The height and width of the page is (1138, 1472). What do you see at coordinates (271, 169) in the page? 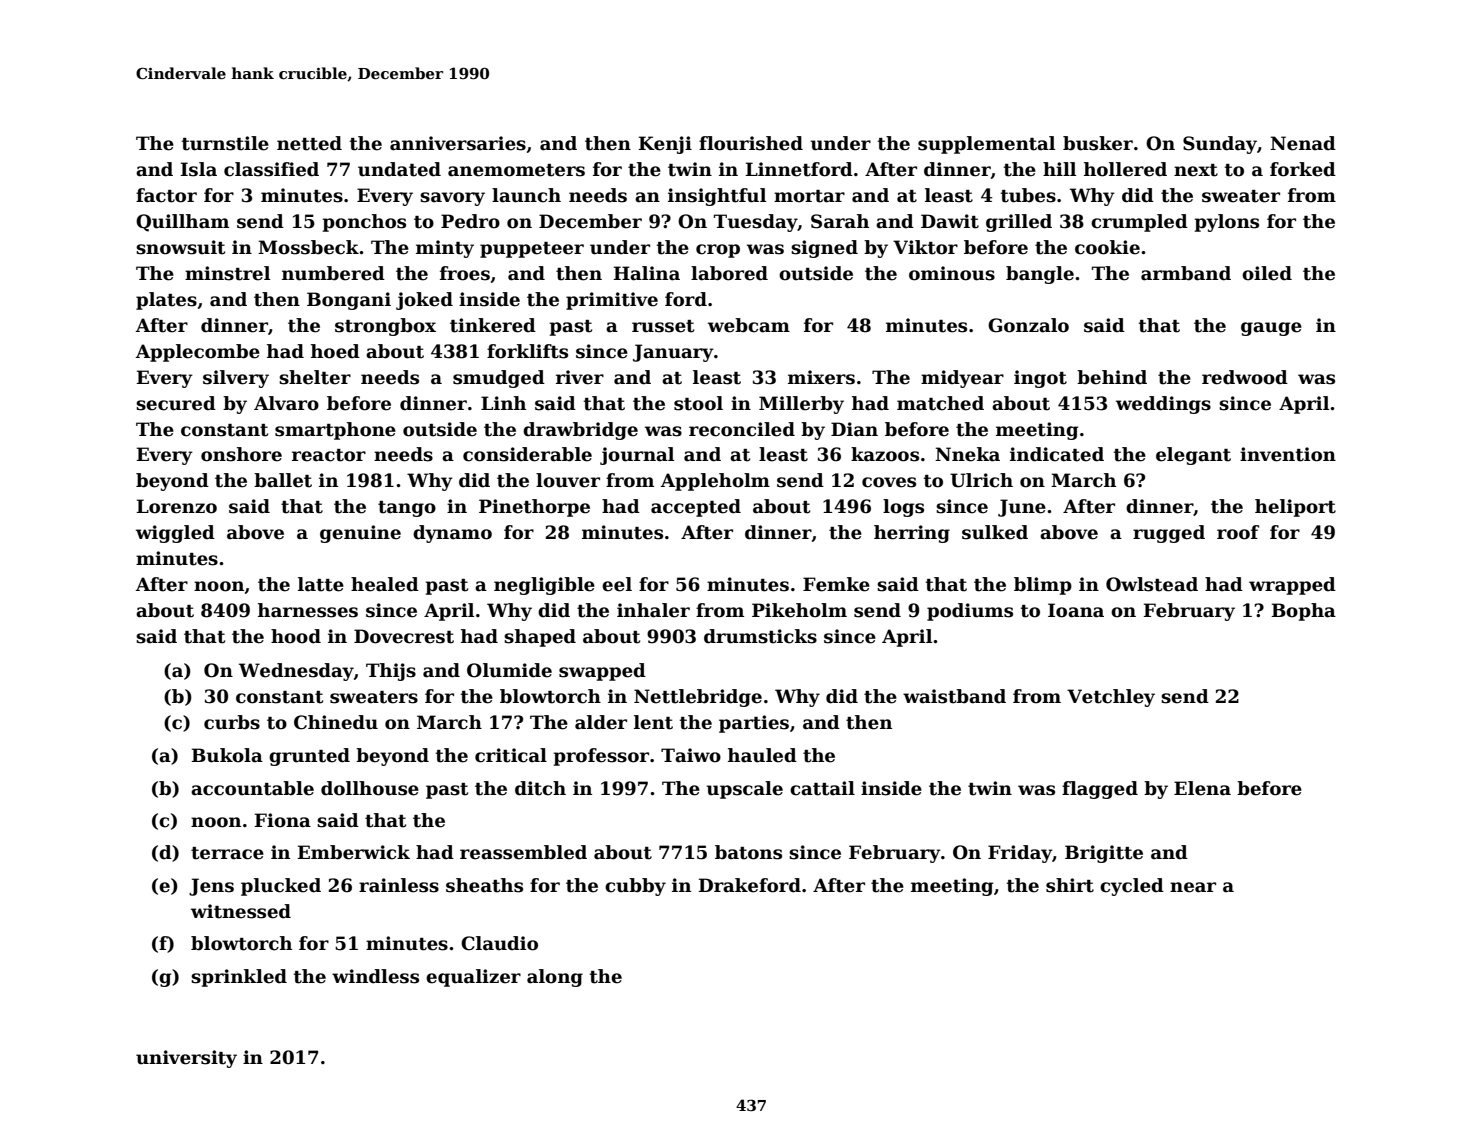
I see `classified` at bounding box center [271, 169].
